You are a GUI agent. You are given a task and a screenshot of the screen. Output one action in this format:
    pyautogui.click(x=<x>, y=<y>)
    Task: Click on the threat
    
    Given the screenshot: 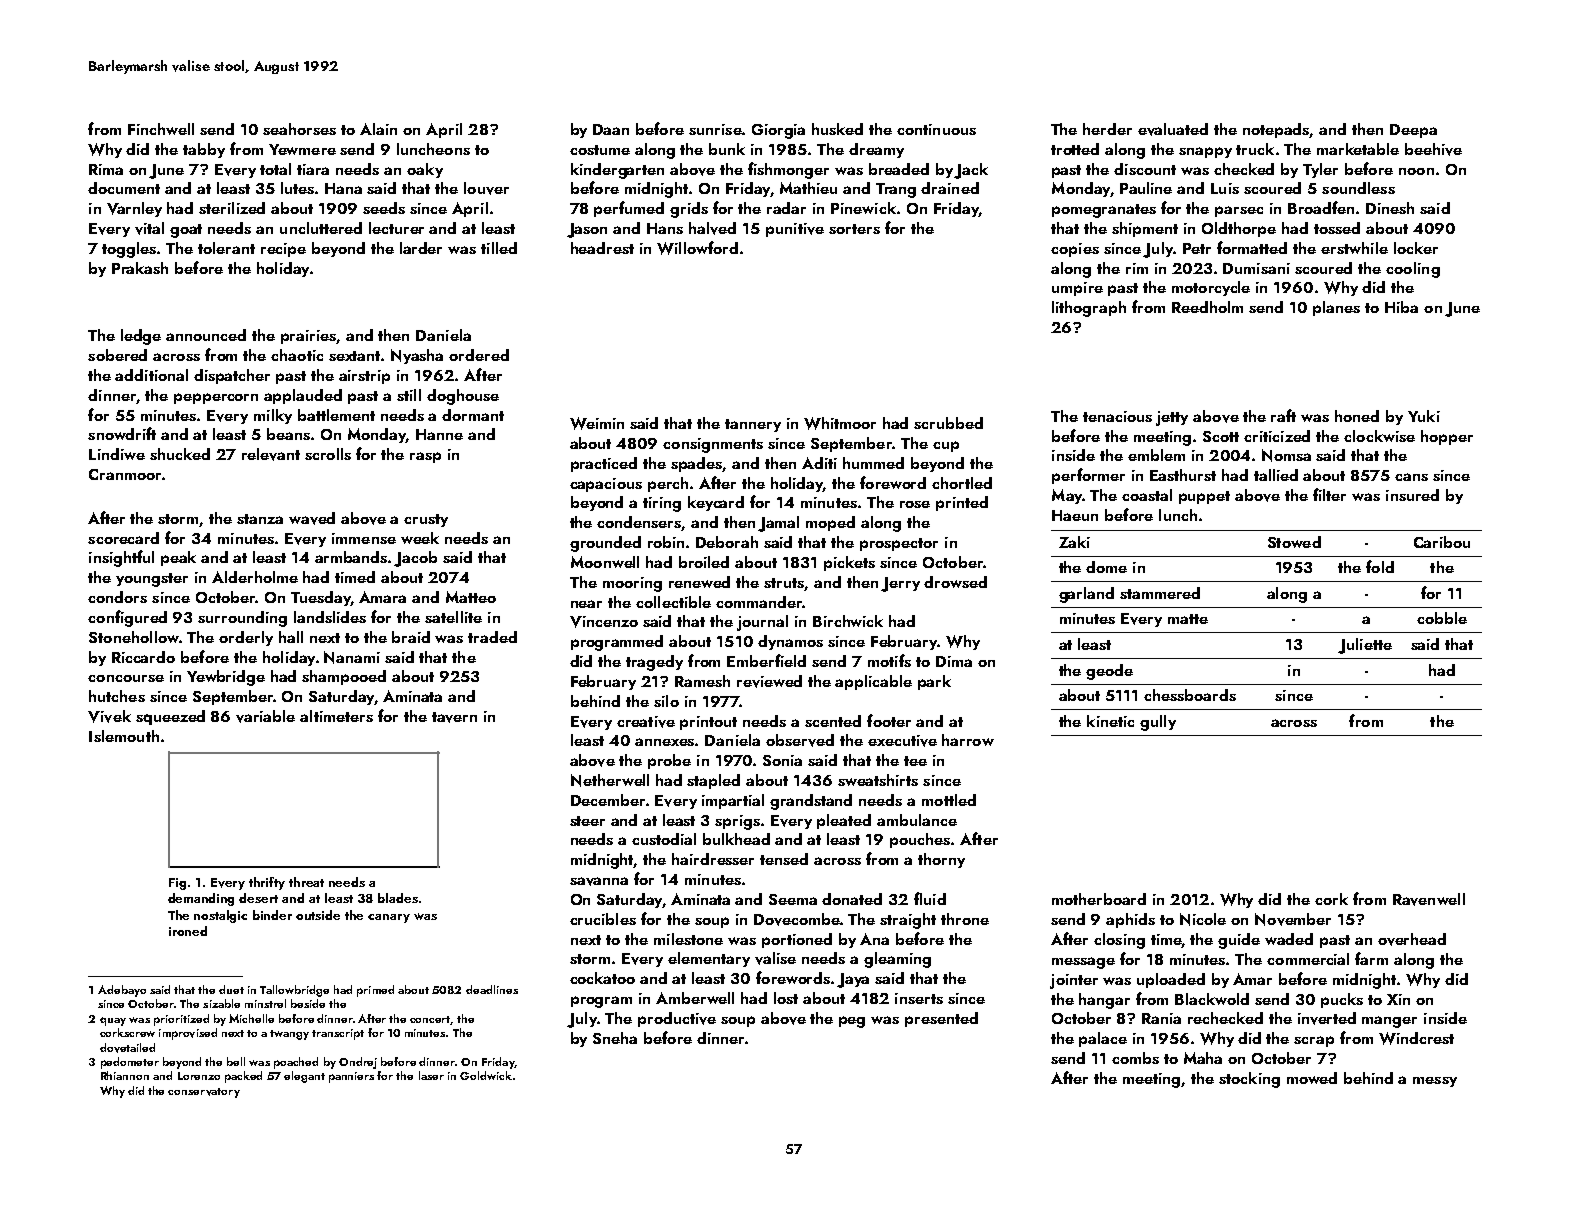 What is the action you would take?
    pyautogui.click(x=306, y=882)
